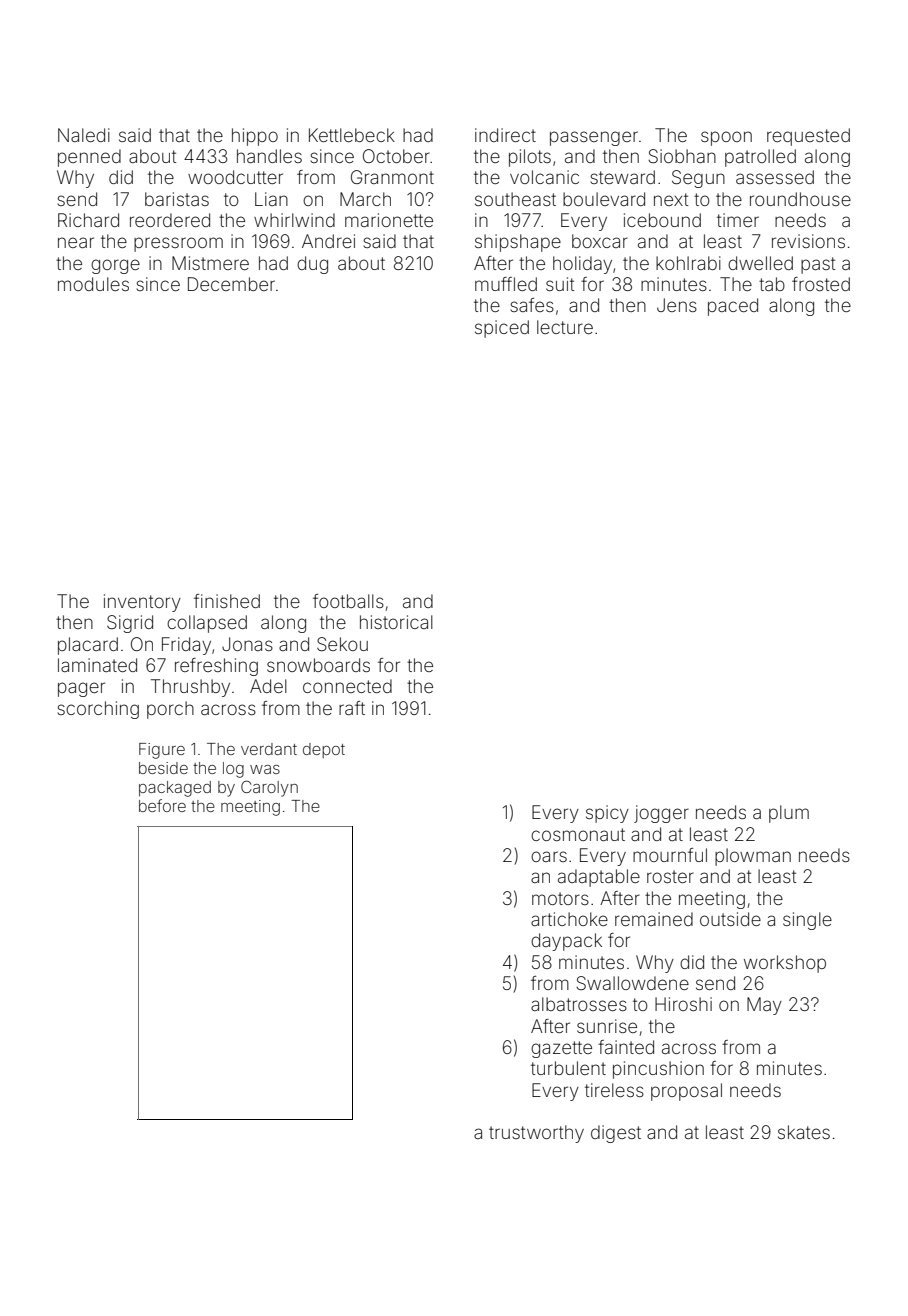 This screenshot has height=1316, width=908. I want to click on hippo, so click(255, 137).
